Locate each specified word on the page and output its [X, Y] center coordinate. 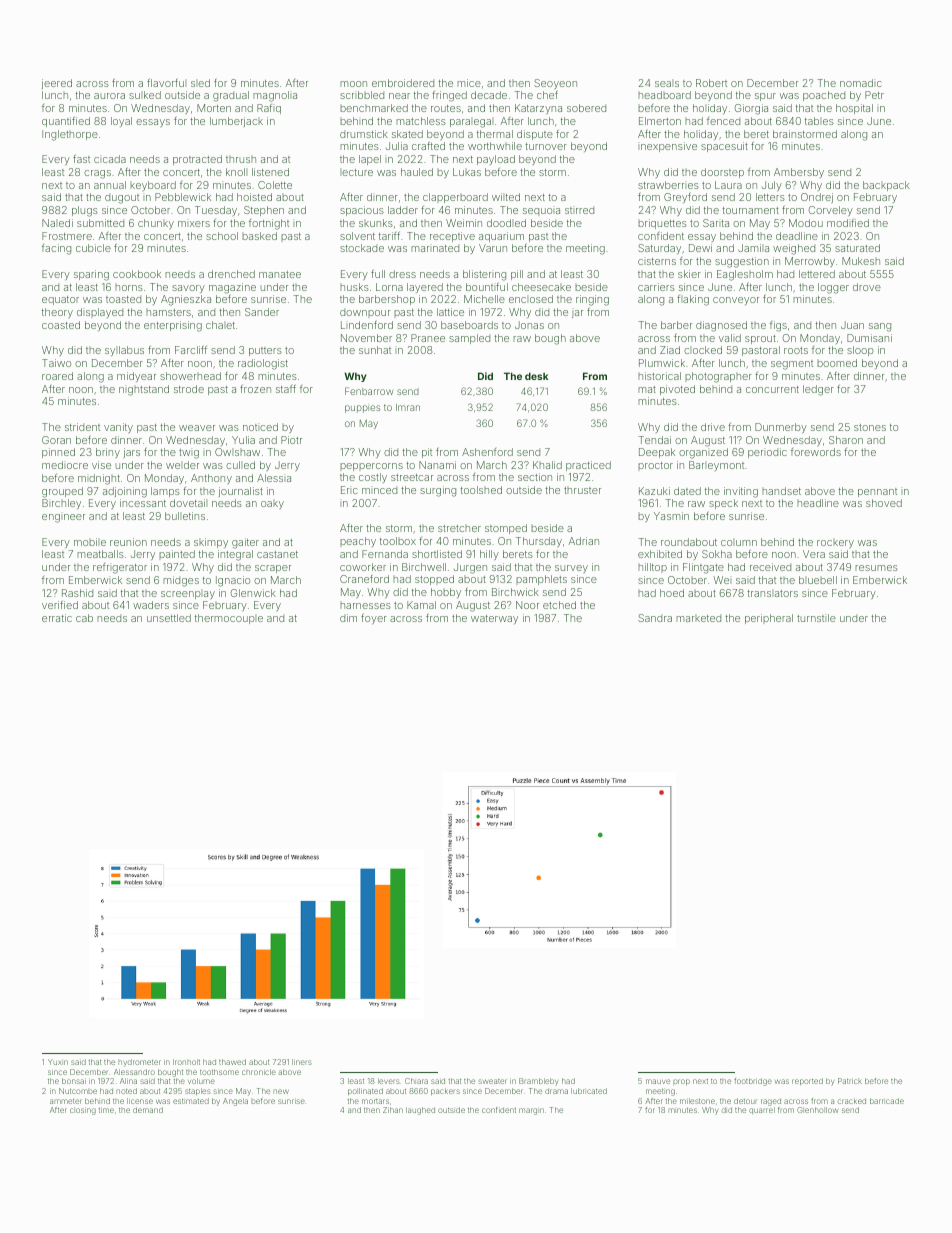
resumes [876, 568]
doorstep [722, 173]
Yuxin [58, 1062]
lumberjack [236, 122]
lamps [165, 492]
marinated [435, 248]
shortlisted [437, 554]
